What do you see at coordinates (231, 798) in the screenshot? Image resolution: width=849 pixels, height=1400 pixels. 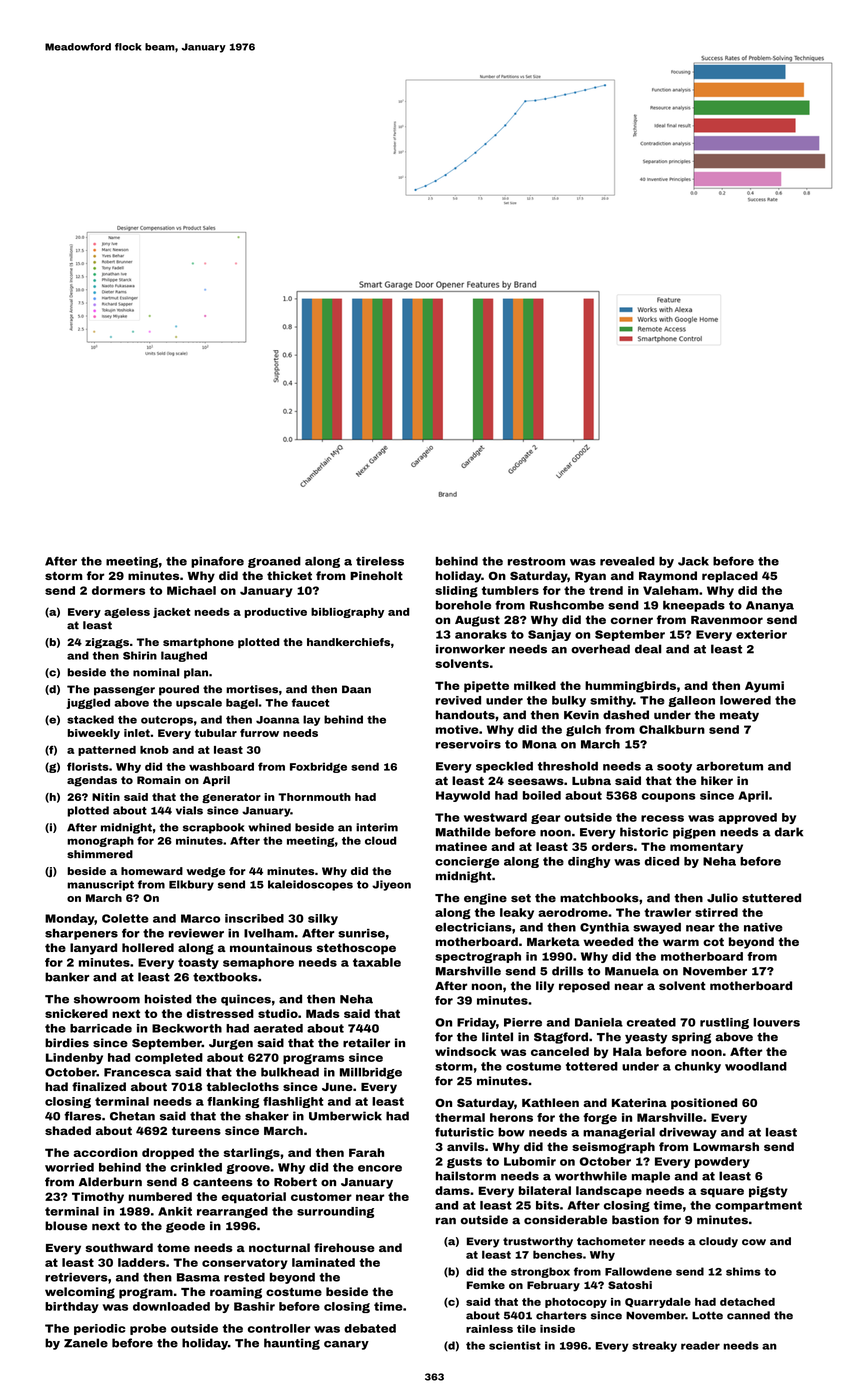 I see `generator` at bounding box center [231, 798].
